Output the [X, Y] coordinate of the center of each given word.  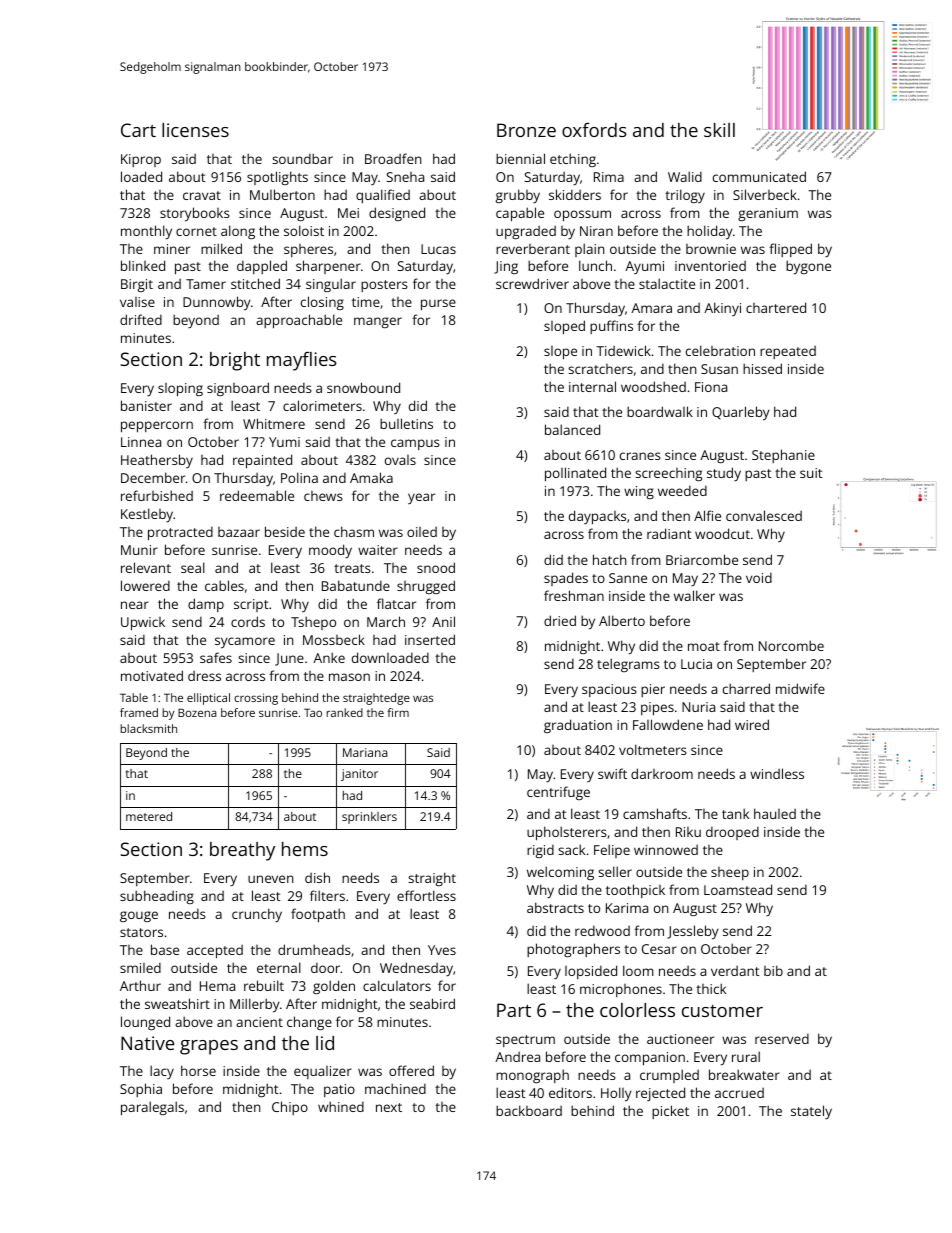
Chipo [290, 1108]
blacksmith [148, 728]
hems [305, 849]
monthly [146, 232]
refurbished [157, 495]
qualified [383, 196]
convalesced [764, 515]
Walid [685, 176]
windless [777, 773]
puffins [611, 327]
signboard [238, 389]
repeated [788, 352]
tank [735, 813]
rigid [540, 851]
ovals [400, 460]
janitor [359, 775]
